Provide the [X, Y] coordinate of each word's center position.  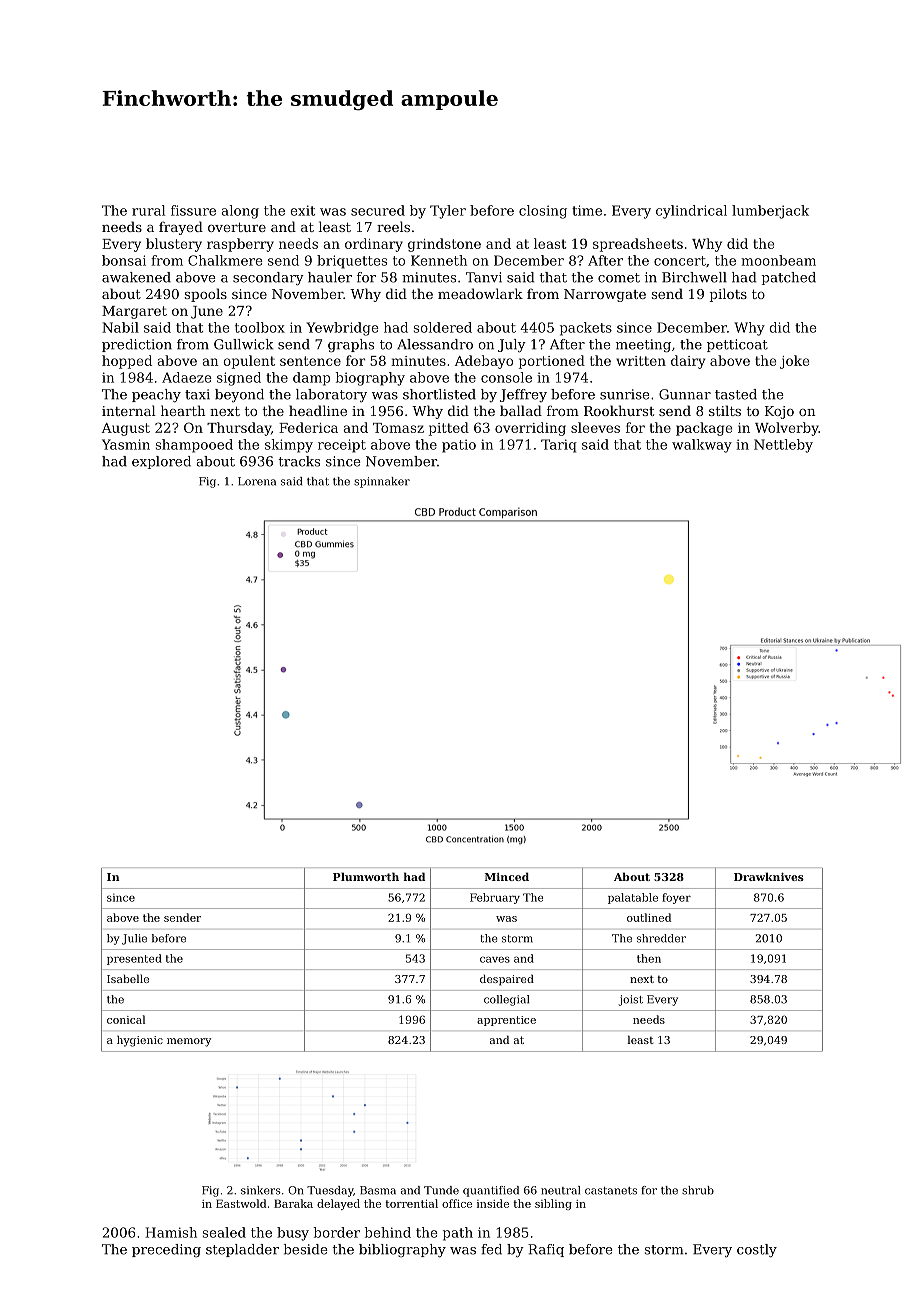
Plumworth [366, 876]
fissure [193, 210]
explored [161, 462]
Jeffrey [523, 395]
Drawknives [769, 876]
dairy [688, 362]
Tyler [448, 212]
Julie [134, 939]
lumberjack [770, 212]
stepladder [242, 1250]
